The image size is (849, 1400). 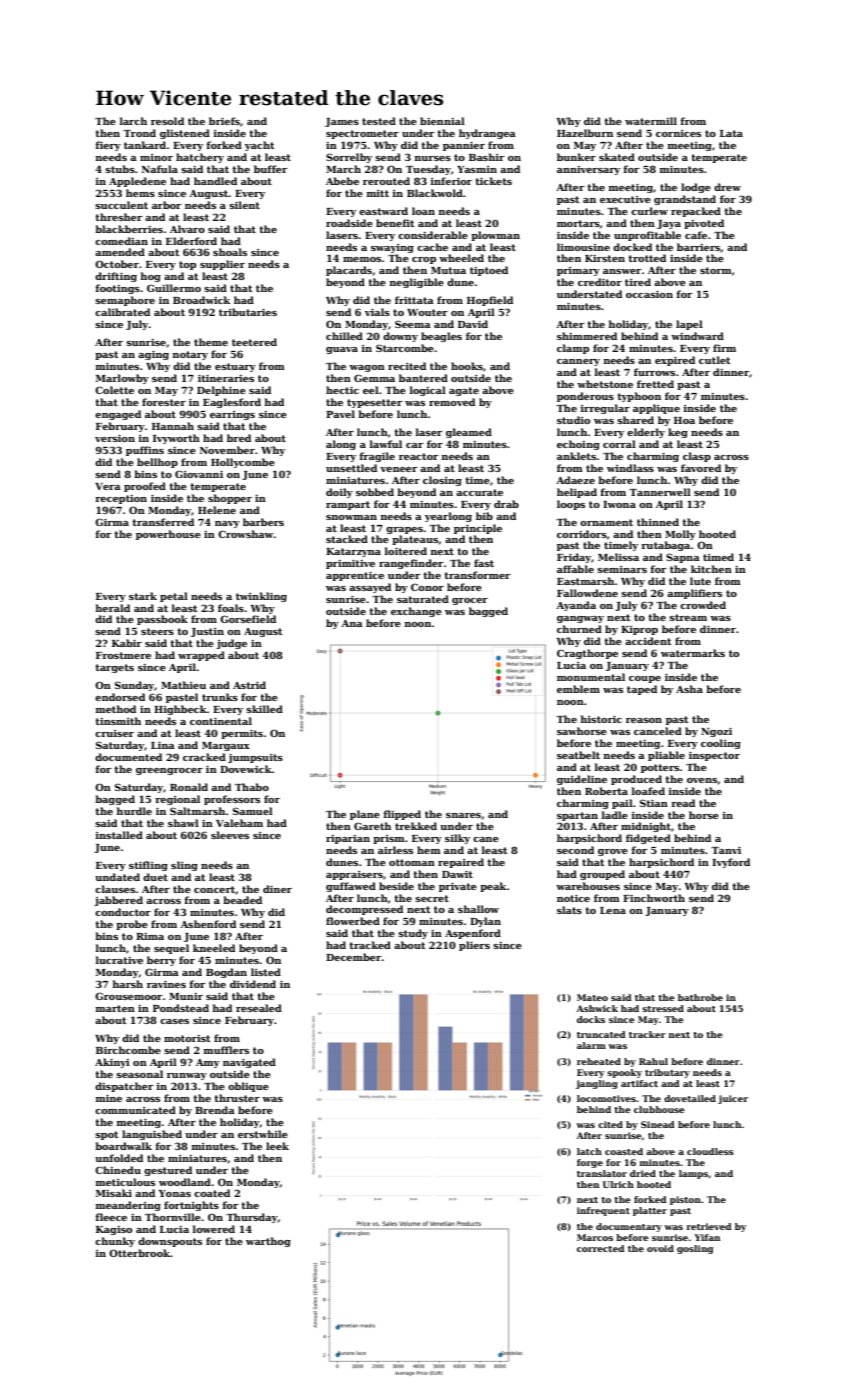 I want to click on reception, so click(x=121, y=499).
